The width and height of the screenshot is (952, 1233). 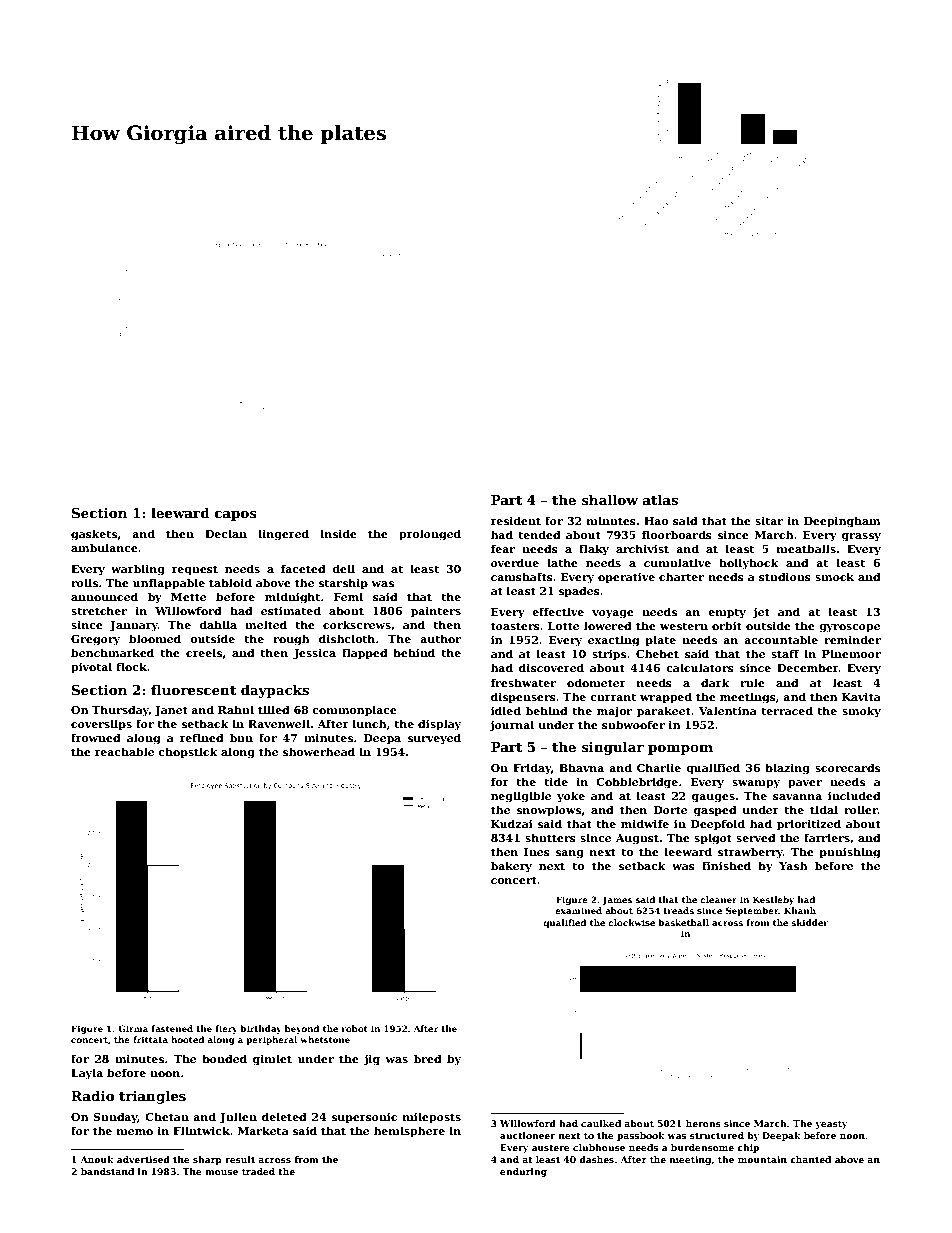 What do you see at coordinates (528, 1135) in the screenshot?
I see `auctioneer` at bounding box center [528, 1135].
